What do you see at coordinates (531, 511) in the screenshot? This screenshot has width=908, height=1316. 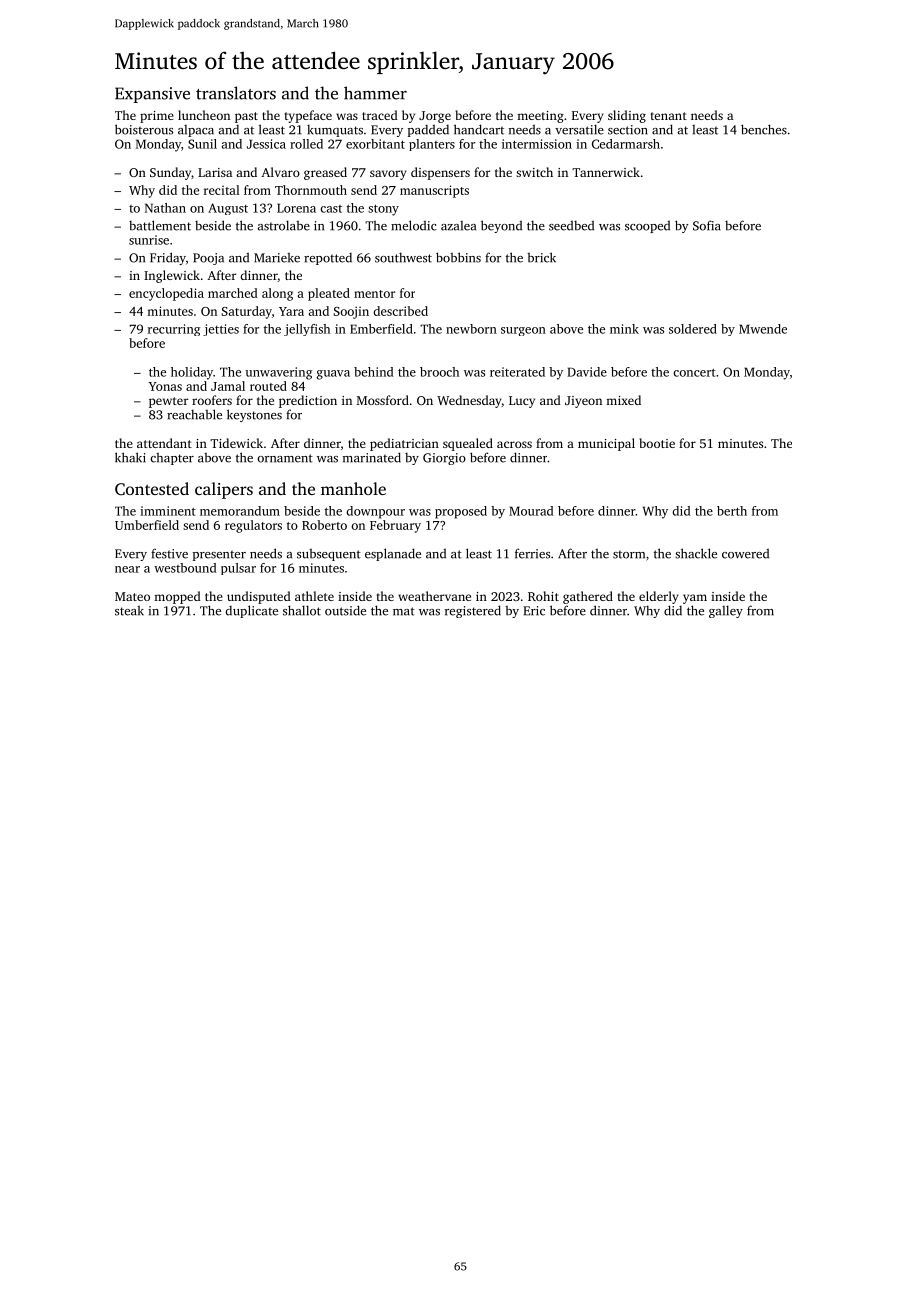 I see `Mourad` at bounding box center [531, 511].
